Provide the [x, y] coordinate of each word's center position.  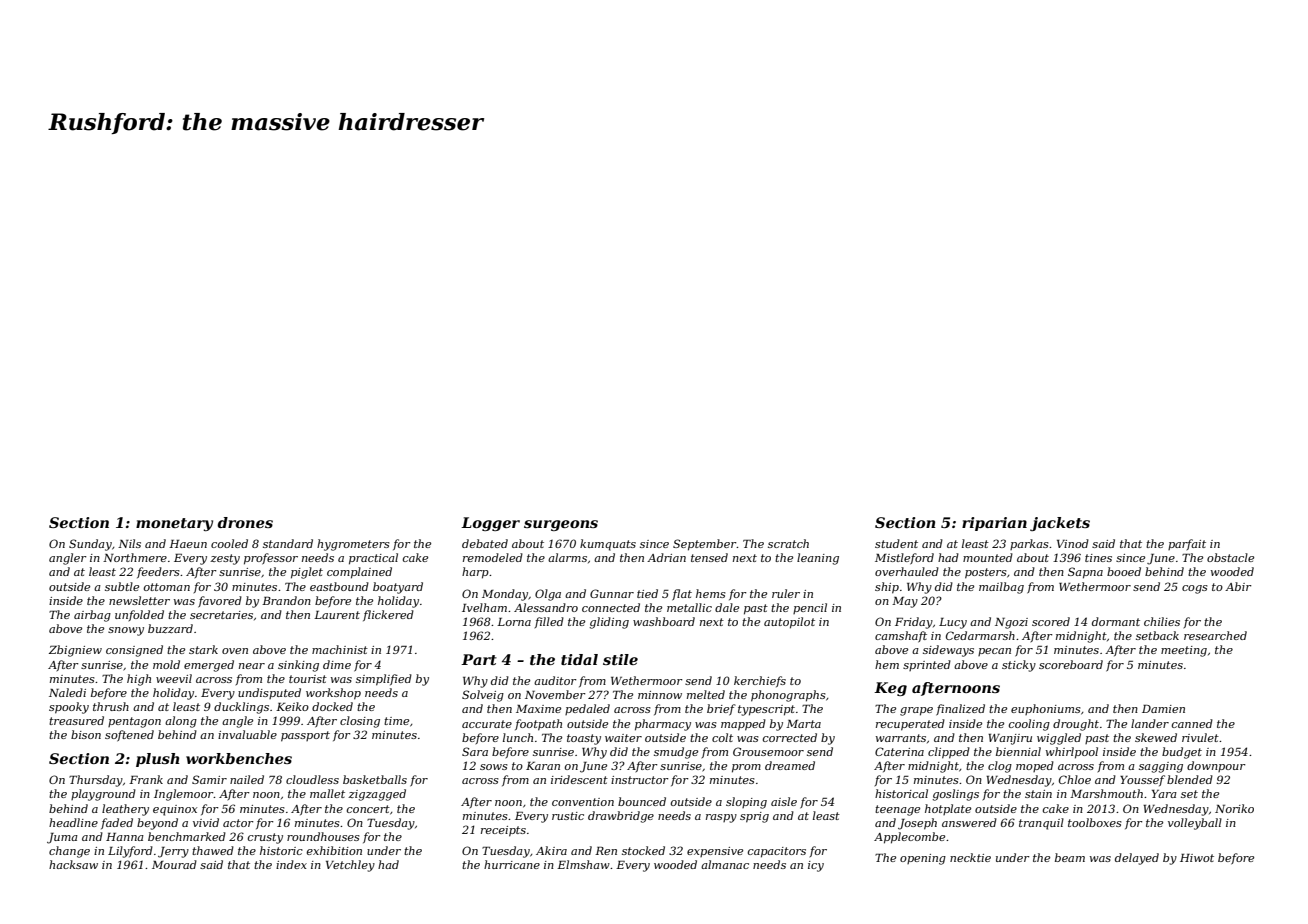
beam [1070, 857]
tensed [709, 557]
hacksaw [73, 864]
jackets [1060, 524]
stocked [643, 850]
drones [245, 522]
